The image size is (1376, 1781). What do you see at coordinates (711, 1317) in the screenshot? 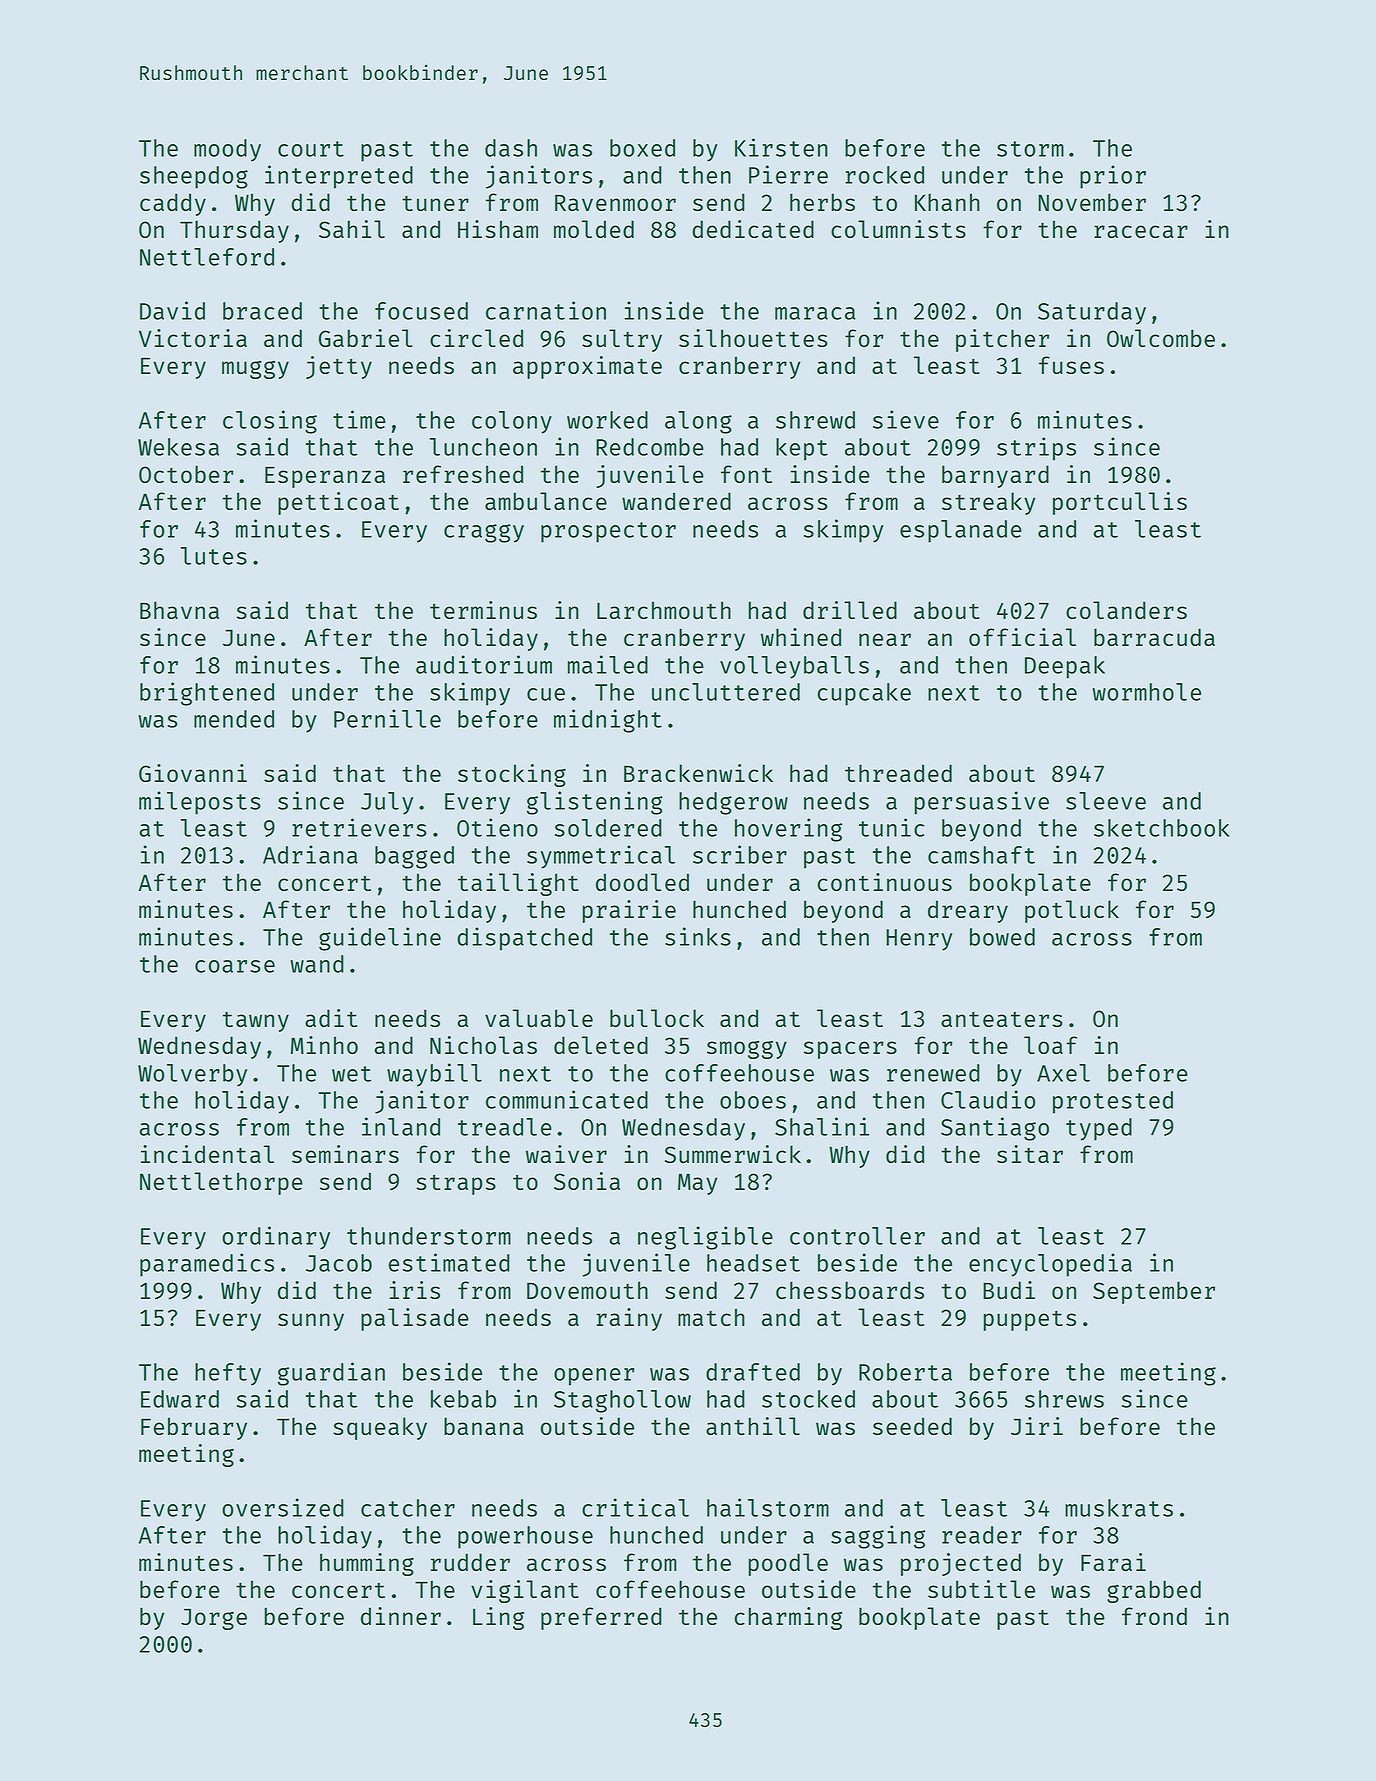
I see `match` at bounding box center [711, 1317].
